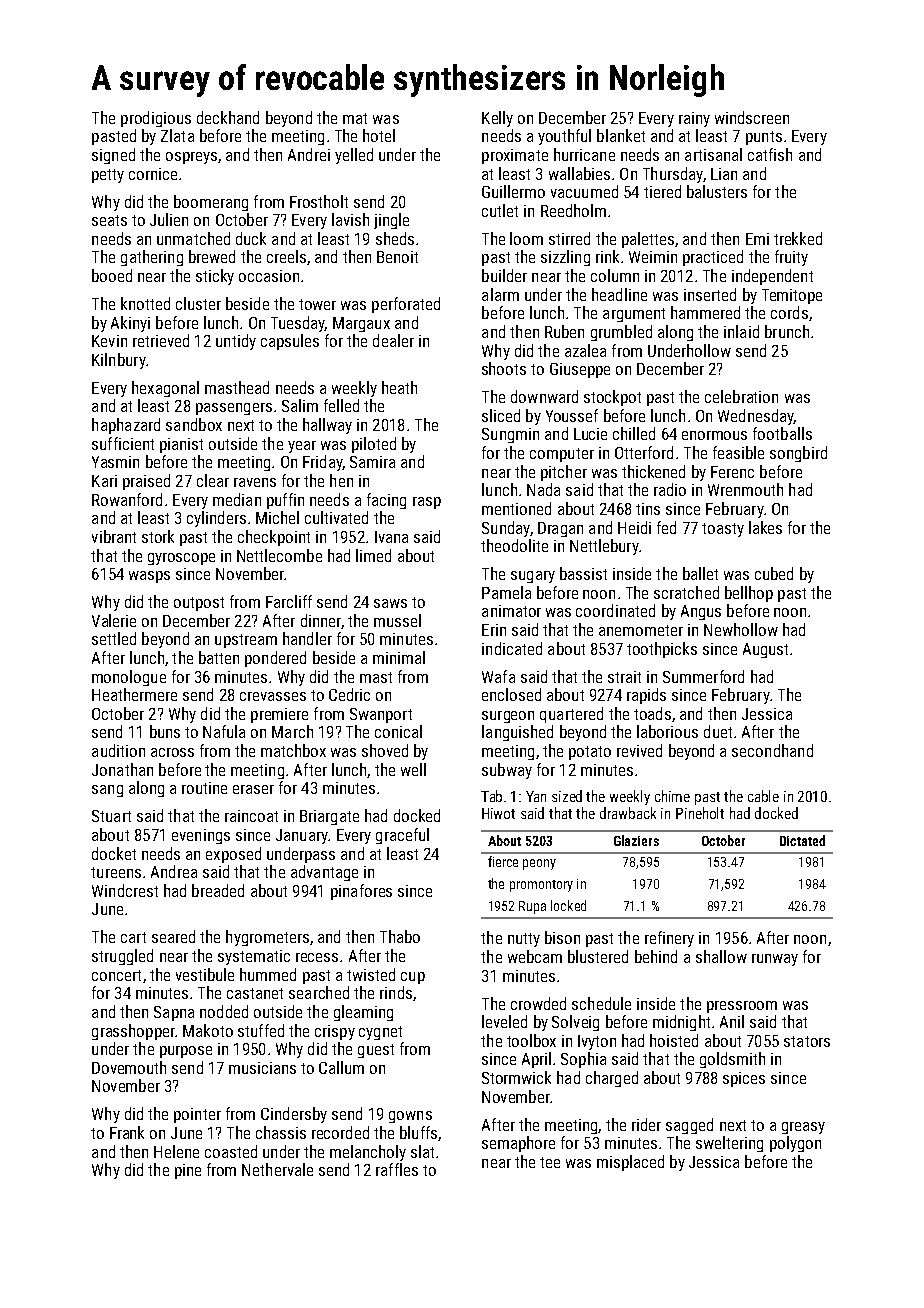 Image resolution: width=924 pixels, height=1308 pixels. What do you see at coordinates (228, 117) in the image?
I see `deckhand` at bounding box center [228, 117].
